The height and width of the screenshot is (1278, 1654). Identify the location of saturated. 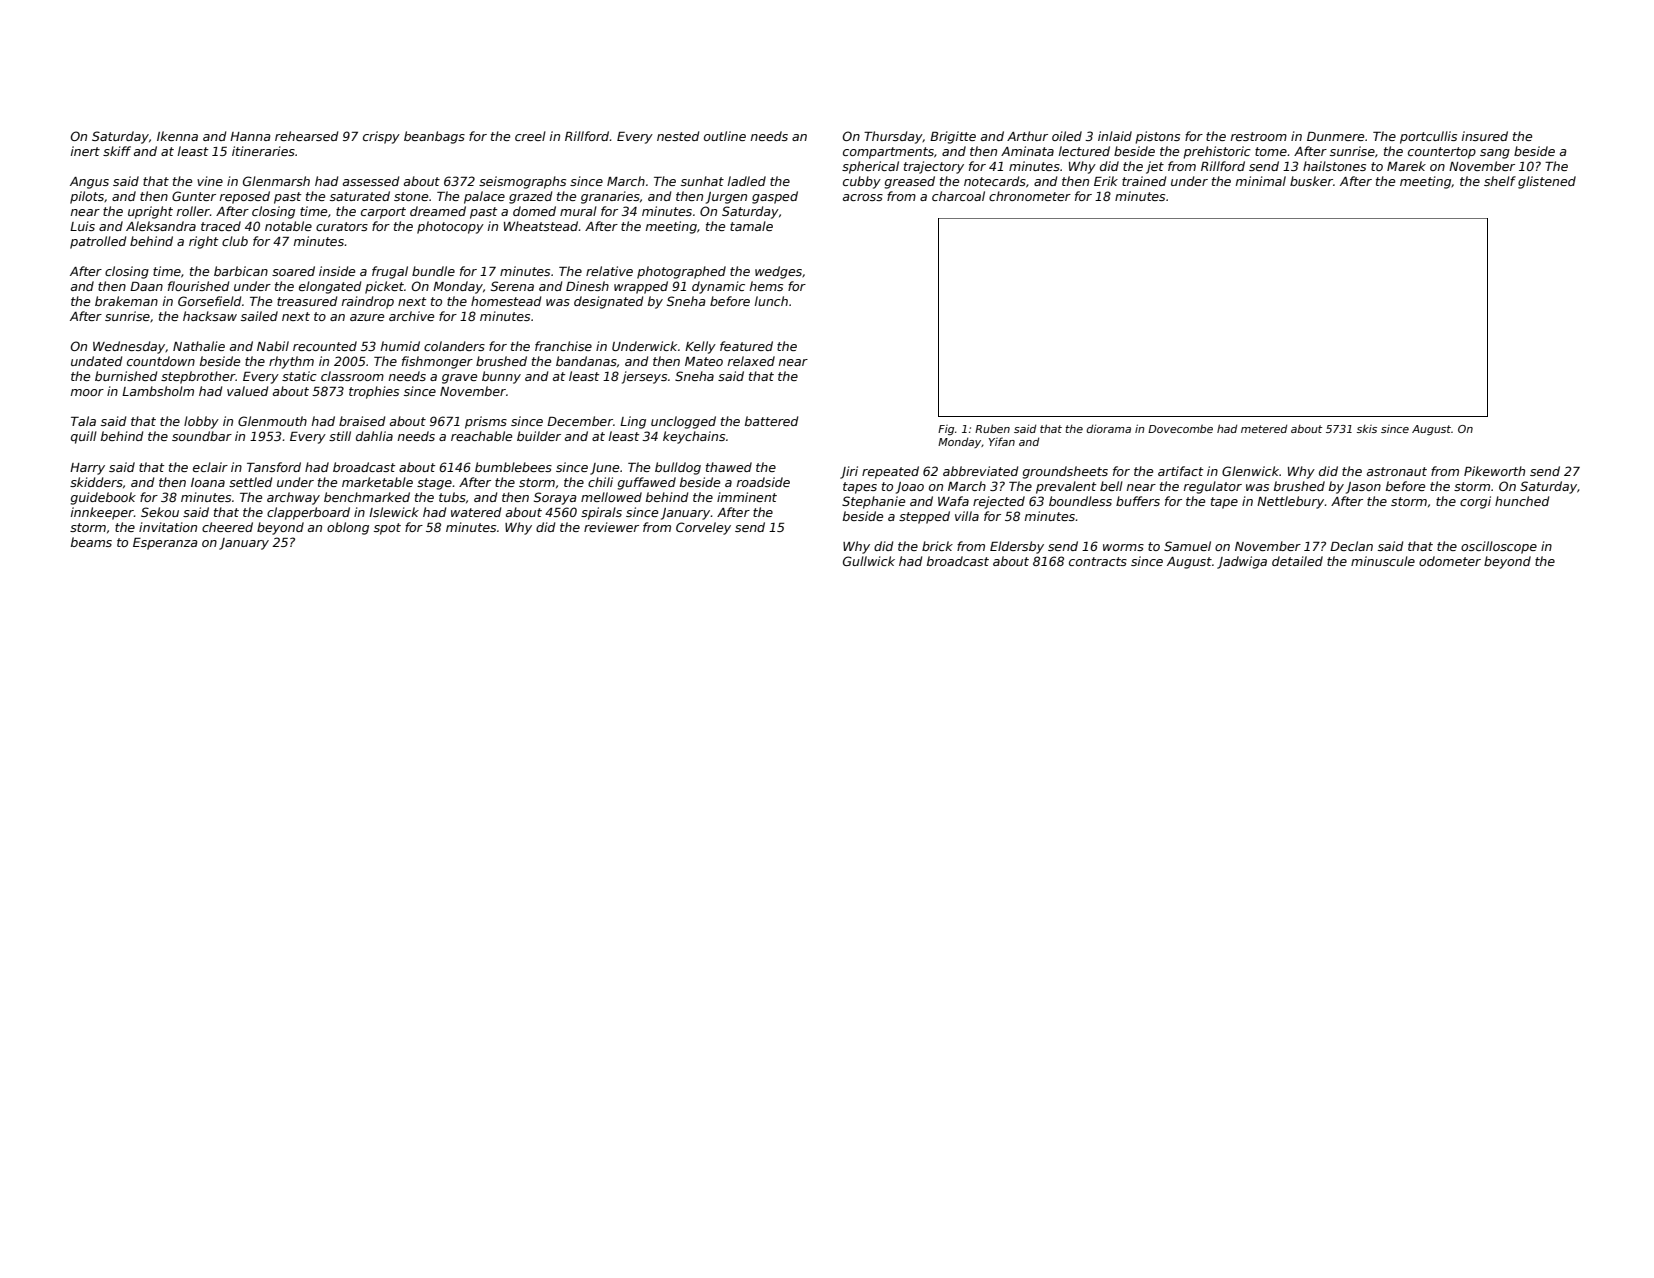
(360, 196).
